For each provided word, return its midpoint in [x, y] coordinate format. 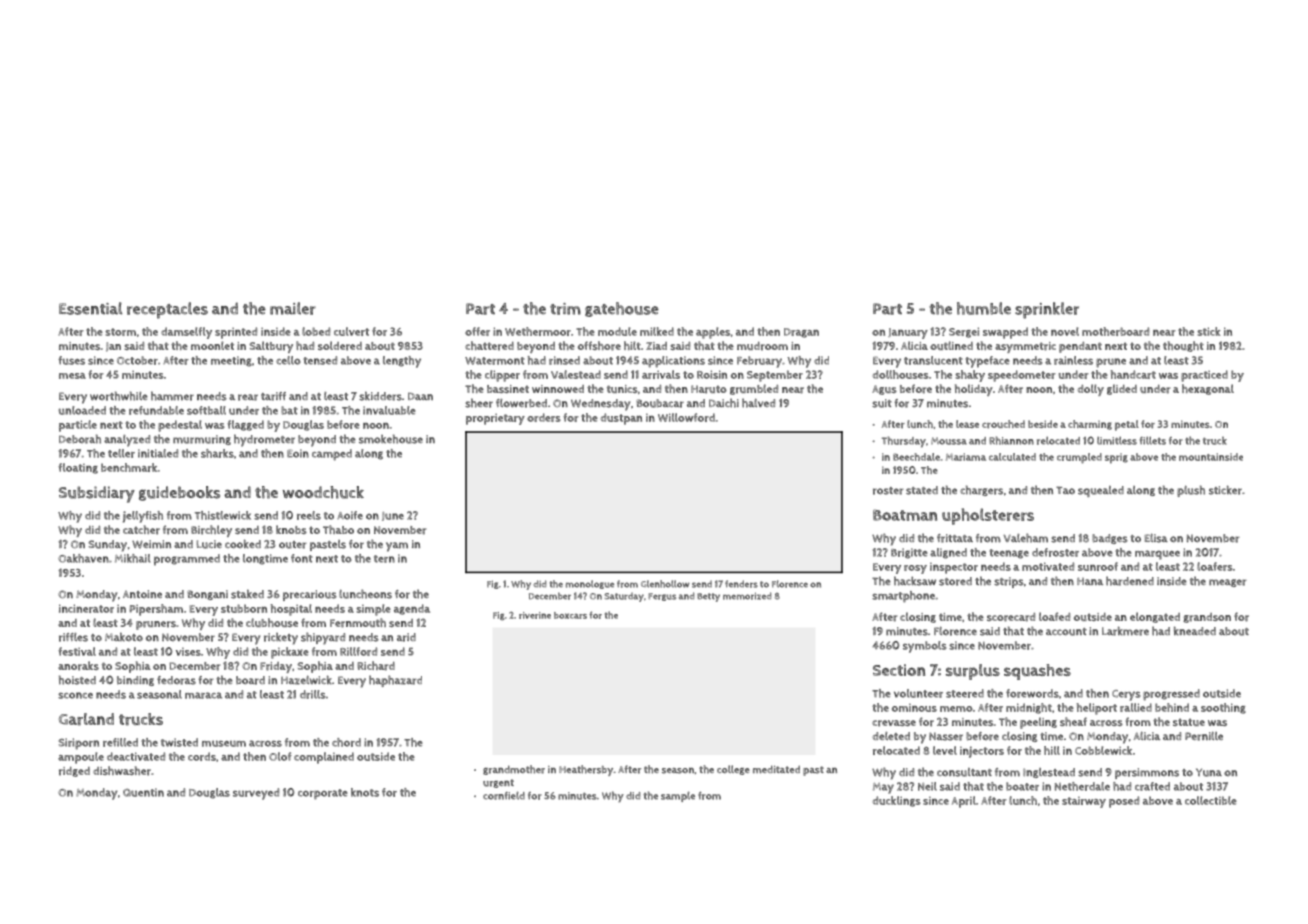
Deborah [80, 439]
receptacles [167, 310]
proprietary [495, 419]
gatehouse [622, 309]
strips [1009, 582]
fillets [1153, 440]
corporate [322, 794]
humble [984, 308]
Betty [708, 597]
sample [678, 796]
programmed [187, 560]
